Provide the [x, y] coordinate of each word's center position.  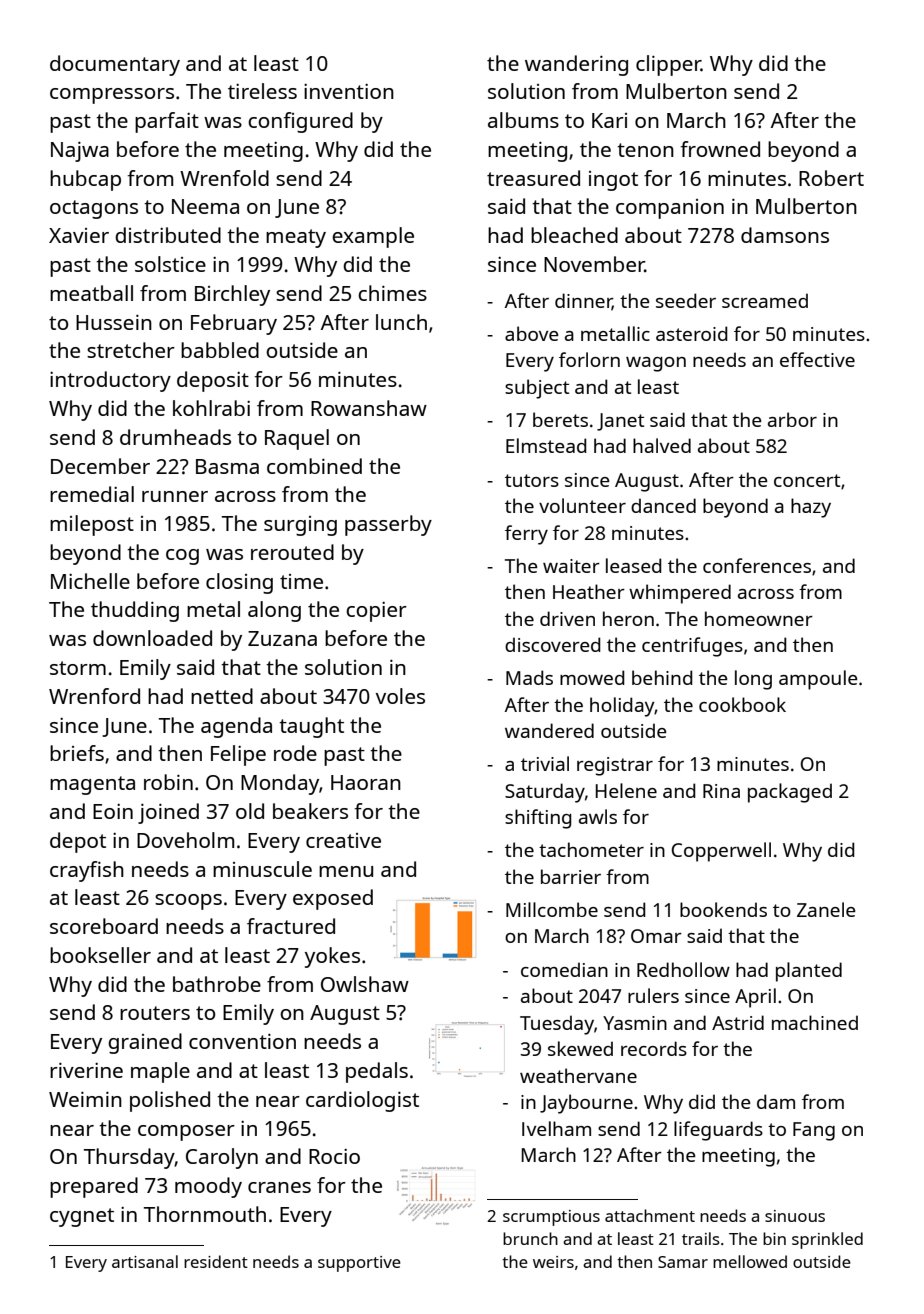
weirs [553, 1262]
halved [662, 445]
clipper [668, 65]
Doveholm [185, 840]
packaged [790, 793]
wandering [576, 65]
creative [343, 840]
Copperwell [721, 852]
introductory [110, 381]
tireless [262, 91]
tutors [532, 480]
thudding [135, 611]
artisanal [145, 1261]
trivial [545, 763]
